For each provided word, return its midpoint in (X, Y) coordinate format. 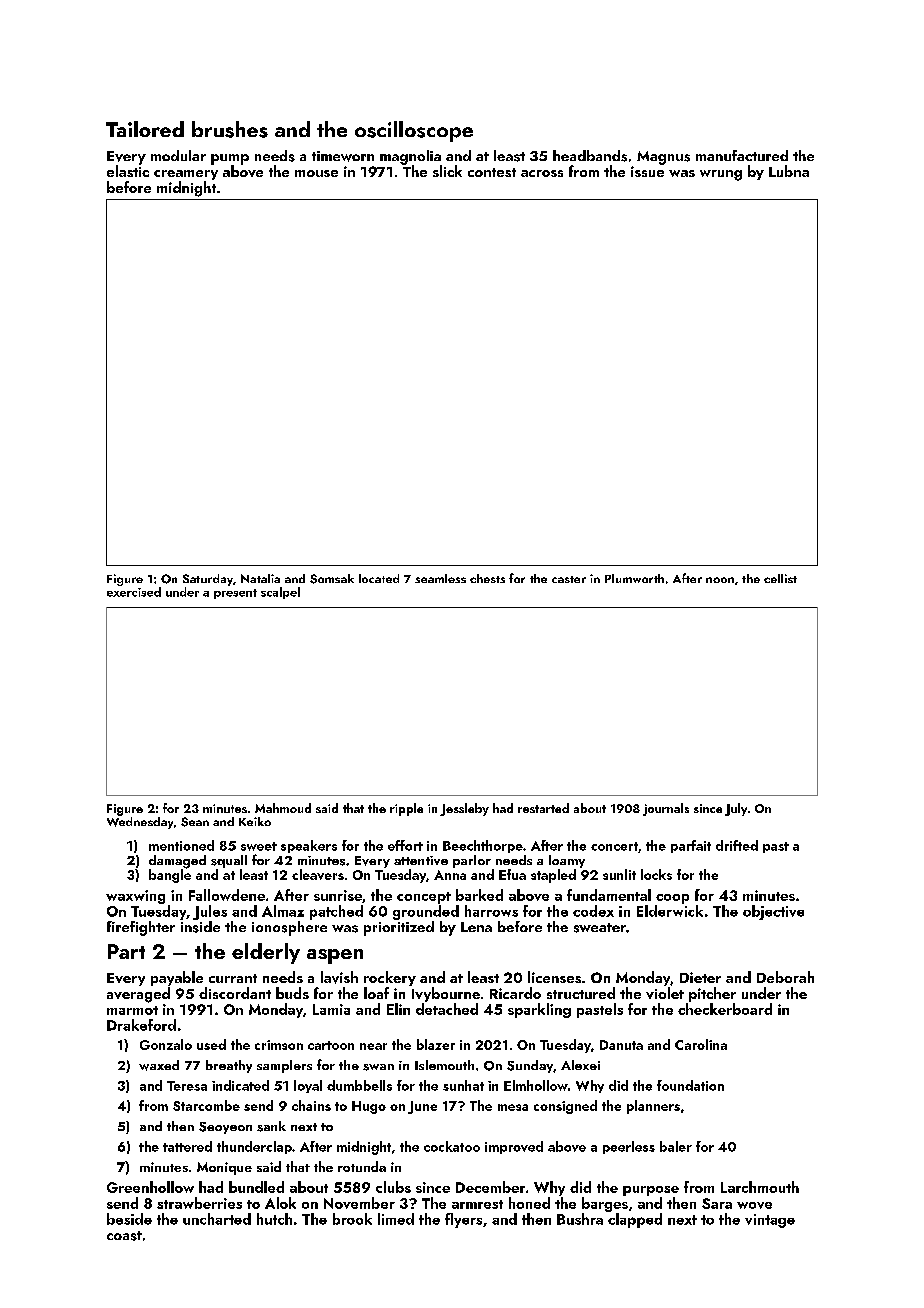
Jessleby (464, 809)
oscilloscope (414, 131)
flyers (463, 1220)
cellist (780, 578)
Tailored (145, 129)
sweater (600, 928)
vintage (770, 1221)
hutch (274, 1219)
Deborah (785, 977)
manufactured (742, 155)
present (235, 594)
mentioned (181, 845)
